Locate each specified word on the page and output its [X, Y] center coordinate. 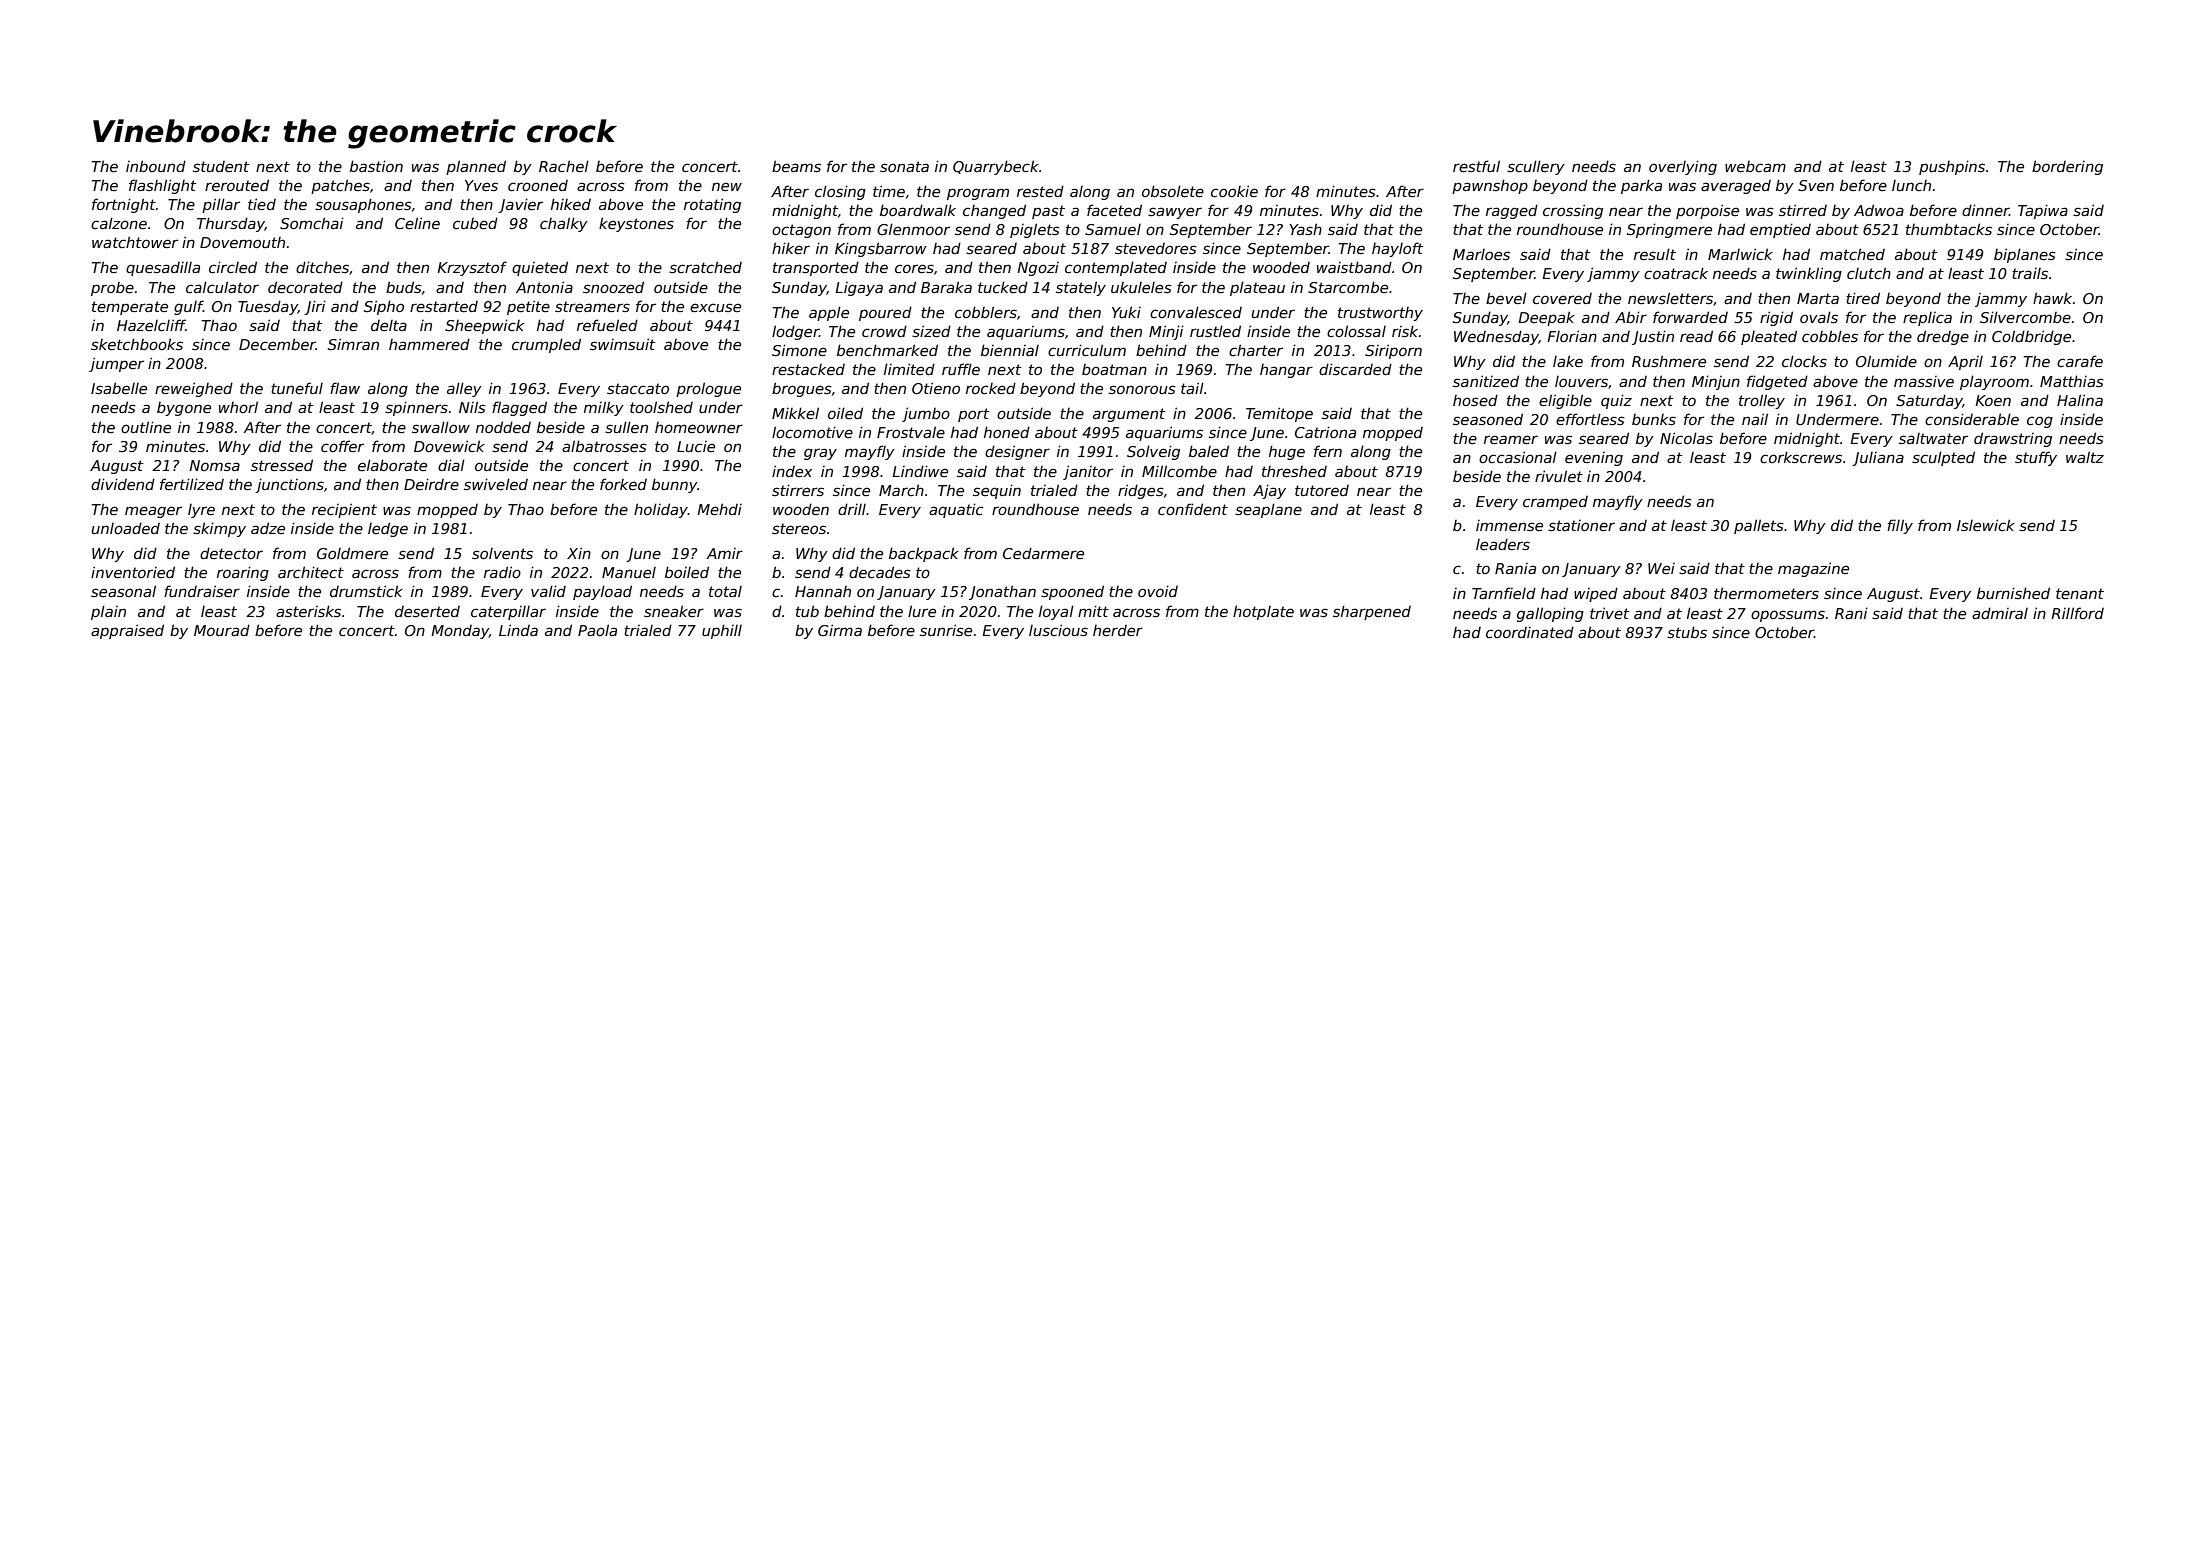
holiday [661, 510]
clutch [1869, 273]
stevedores [1156, 248]
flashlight [162, 186]
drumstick [366, 591]
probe [112, 289]
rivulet [1559, 476]
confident [1193, 509]
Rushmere [1669, 361]
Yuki [1126, 312]
